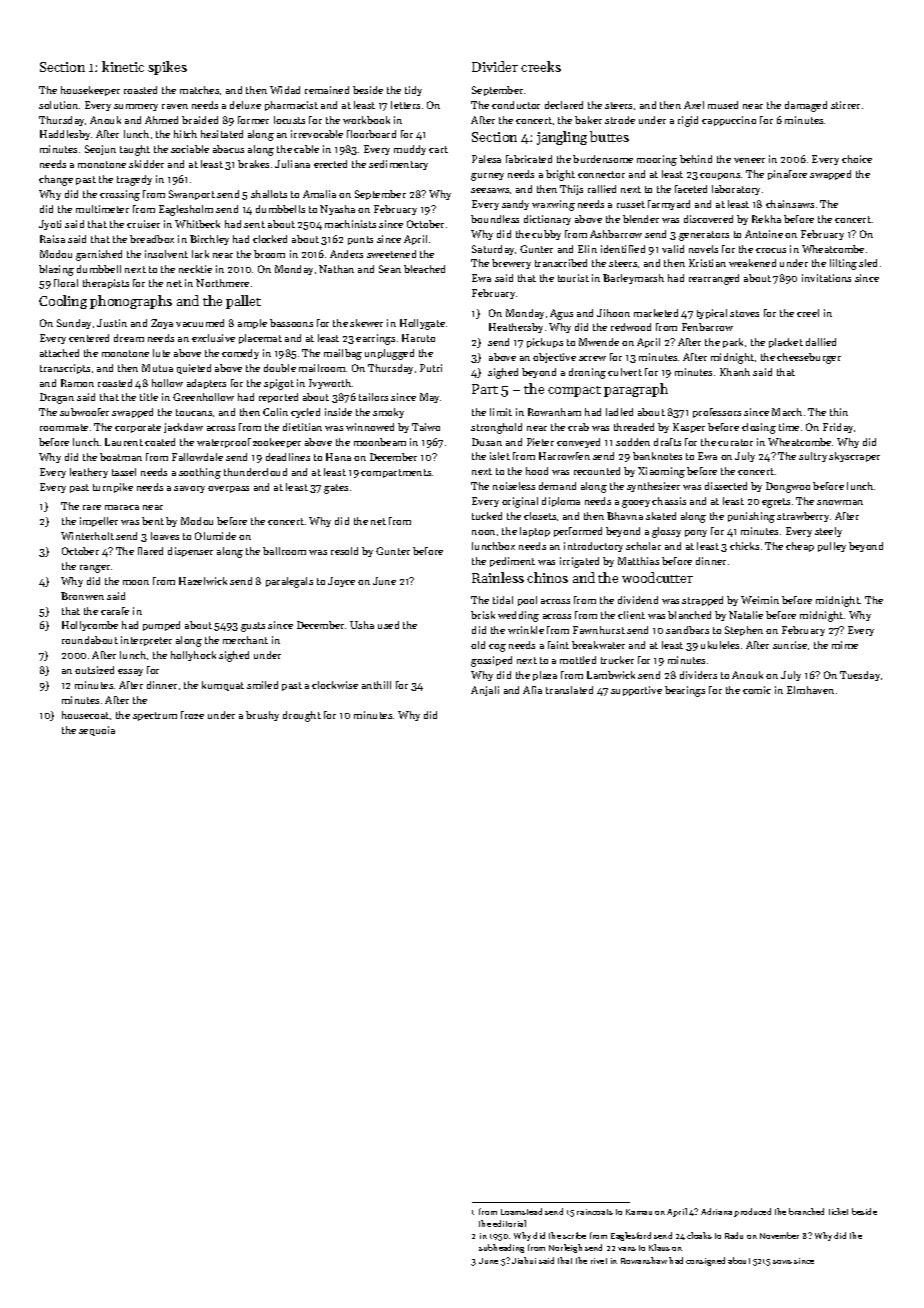  I want to click on choice, so click(857, 159).
